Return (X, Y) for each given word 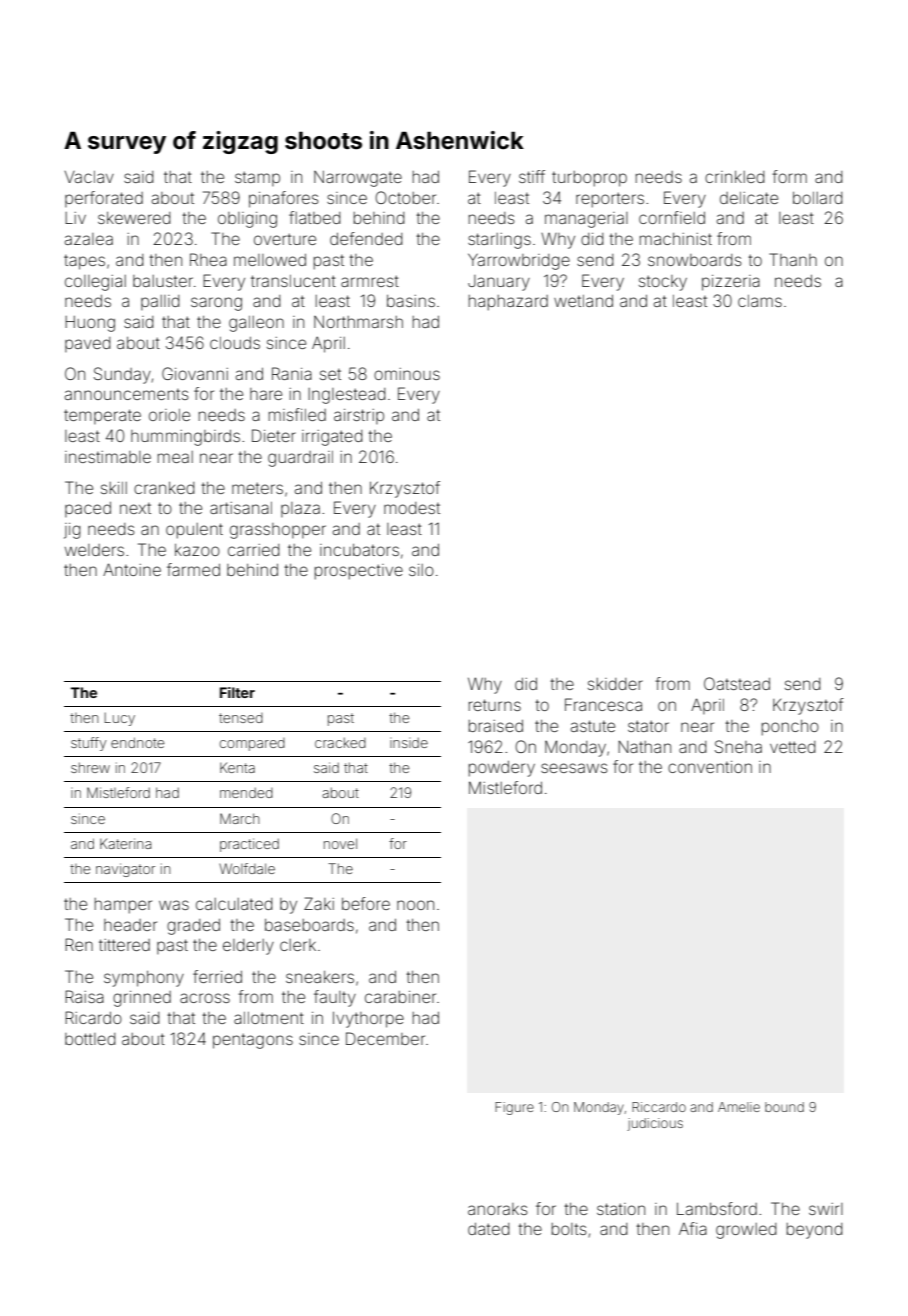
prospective (359, 572)
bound (784, 1107)
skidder (615, 684)
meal (175, 457)
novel (340, 843)
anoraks (498, 1209)
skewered (134, 218)
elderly (248, 947)
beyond (815, 1231)
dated (489, 1229)
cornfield (672, 217)
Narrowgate (358, 179)
